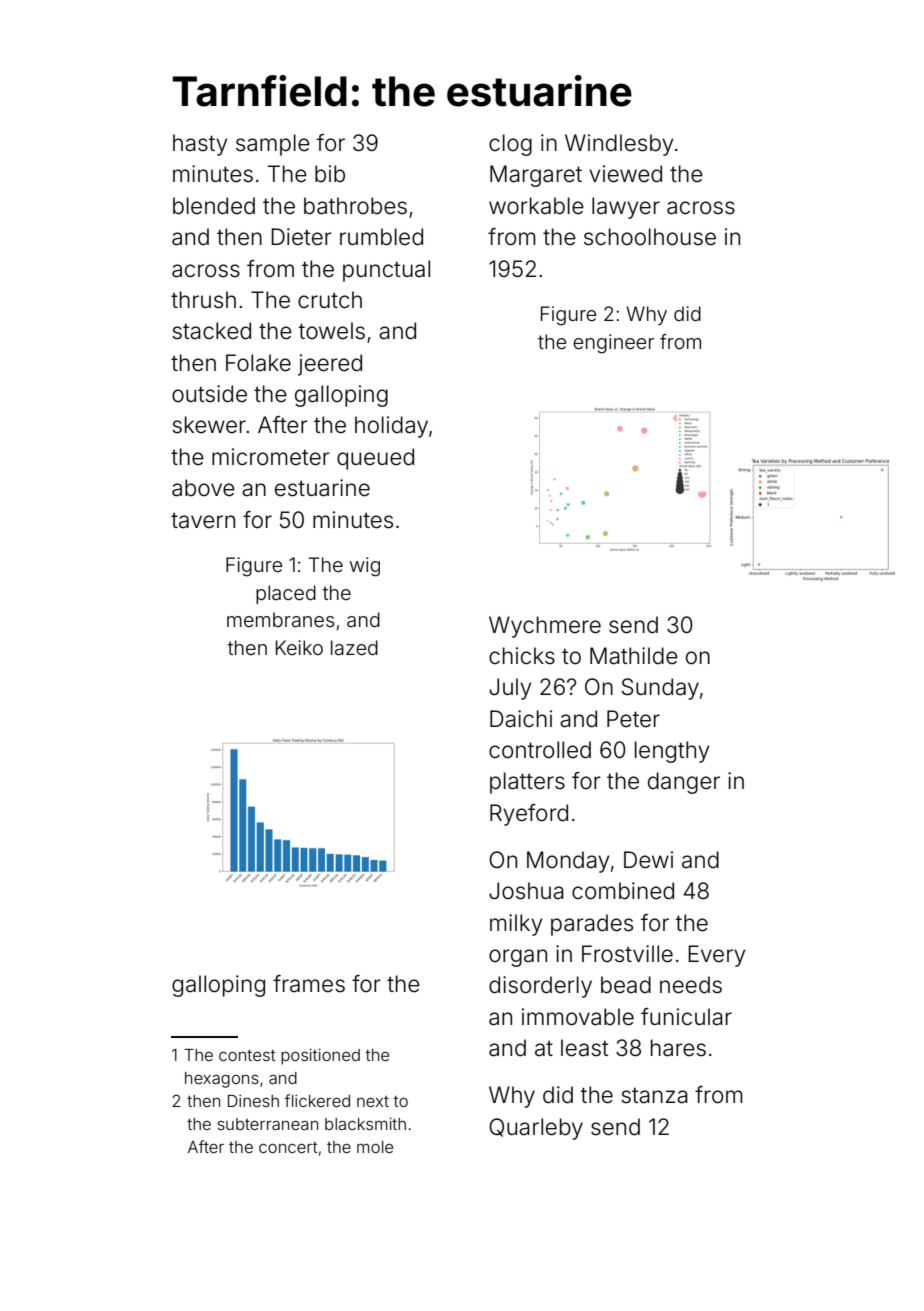  I want to click on immovable, so click(578, 1017).
